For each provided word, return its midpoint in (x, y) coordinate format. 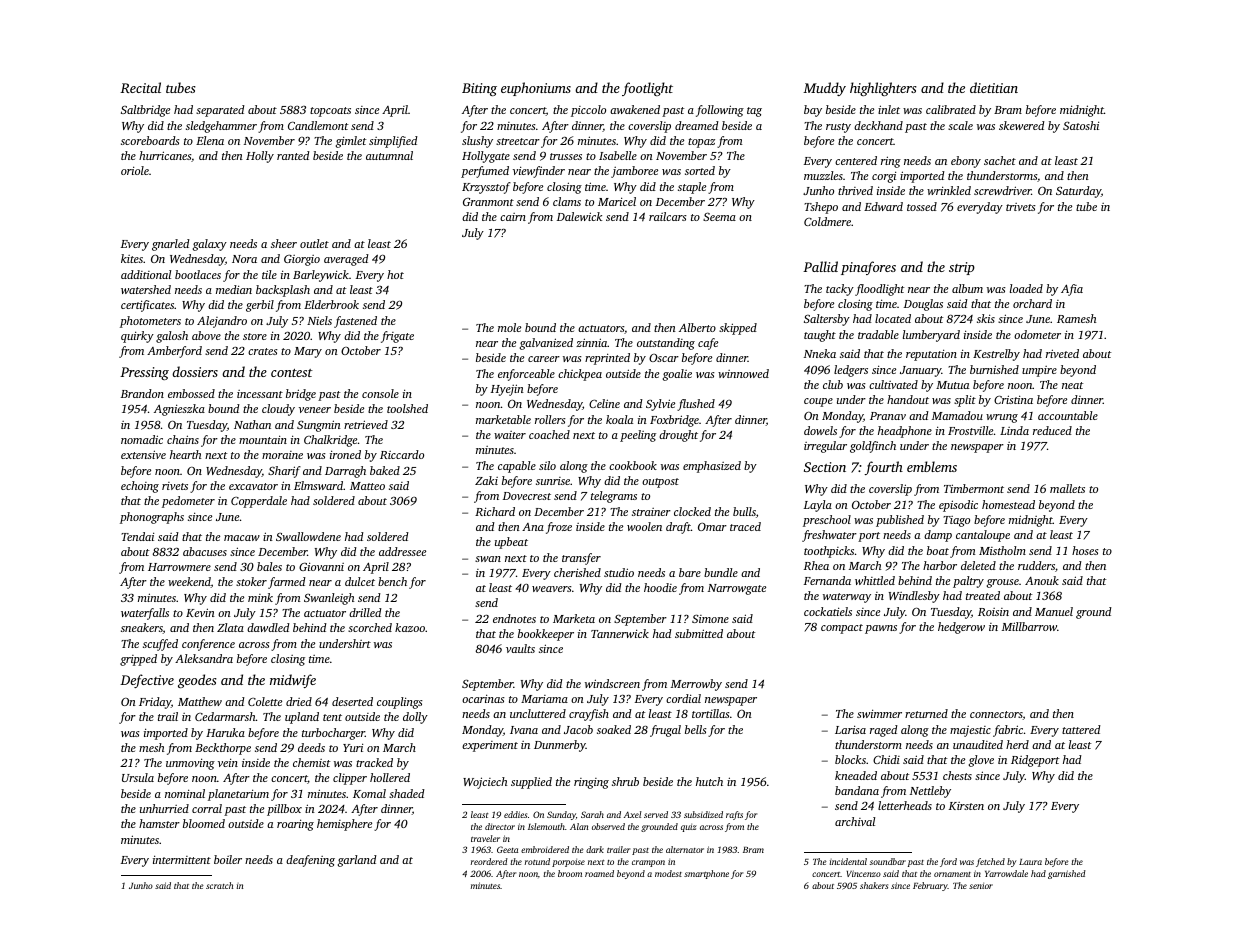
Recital (140, 87)
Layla (818, 506)
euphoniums (536, 89)
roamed (599, 873)
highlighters (883, 89)
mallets (1067, 488)
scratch (219, 885)
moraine (282, 455)
